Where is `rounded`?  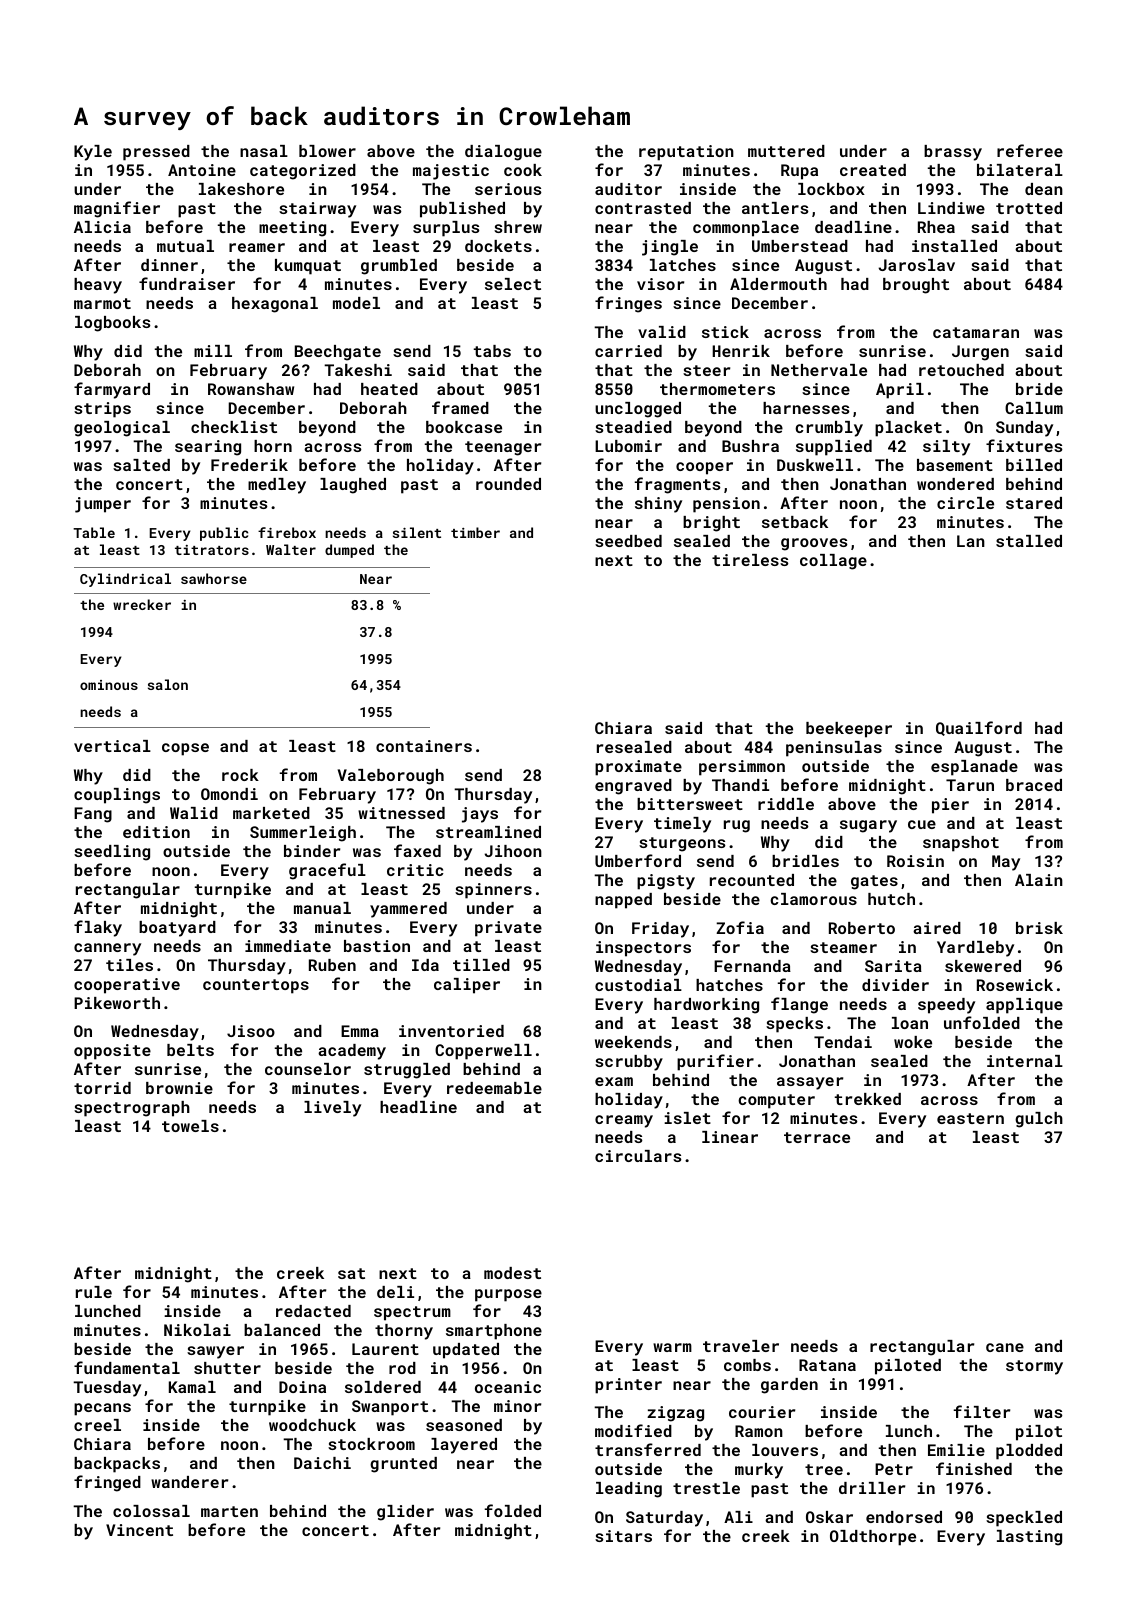 rounded is located at coordinates (508, 484).
